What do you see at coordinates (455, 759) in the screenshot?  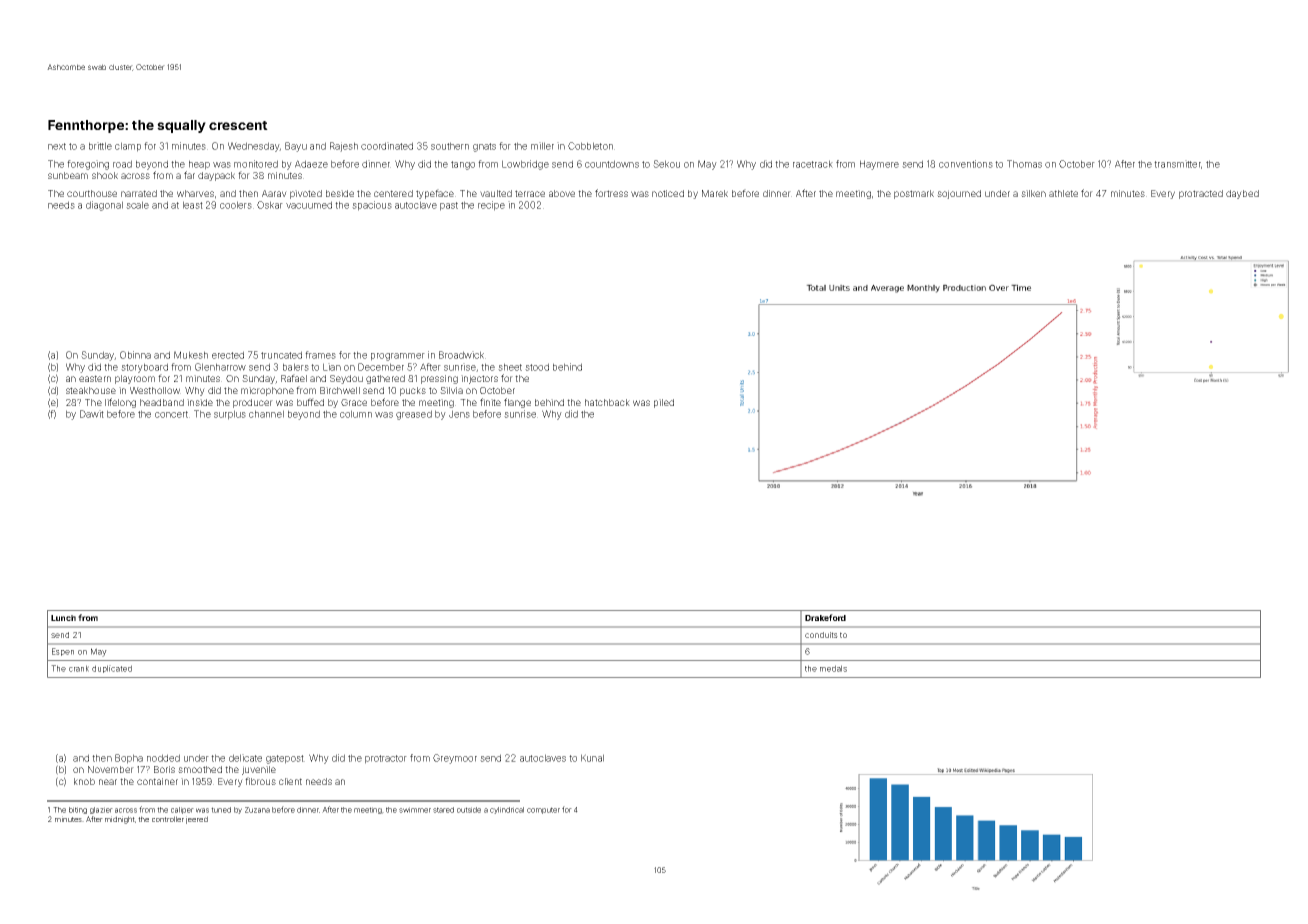 I see `Greymoor` at bounding box center [455, 759].
